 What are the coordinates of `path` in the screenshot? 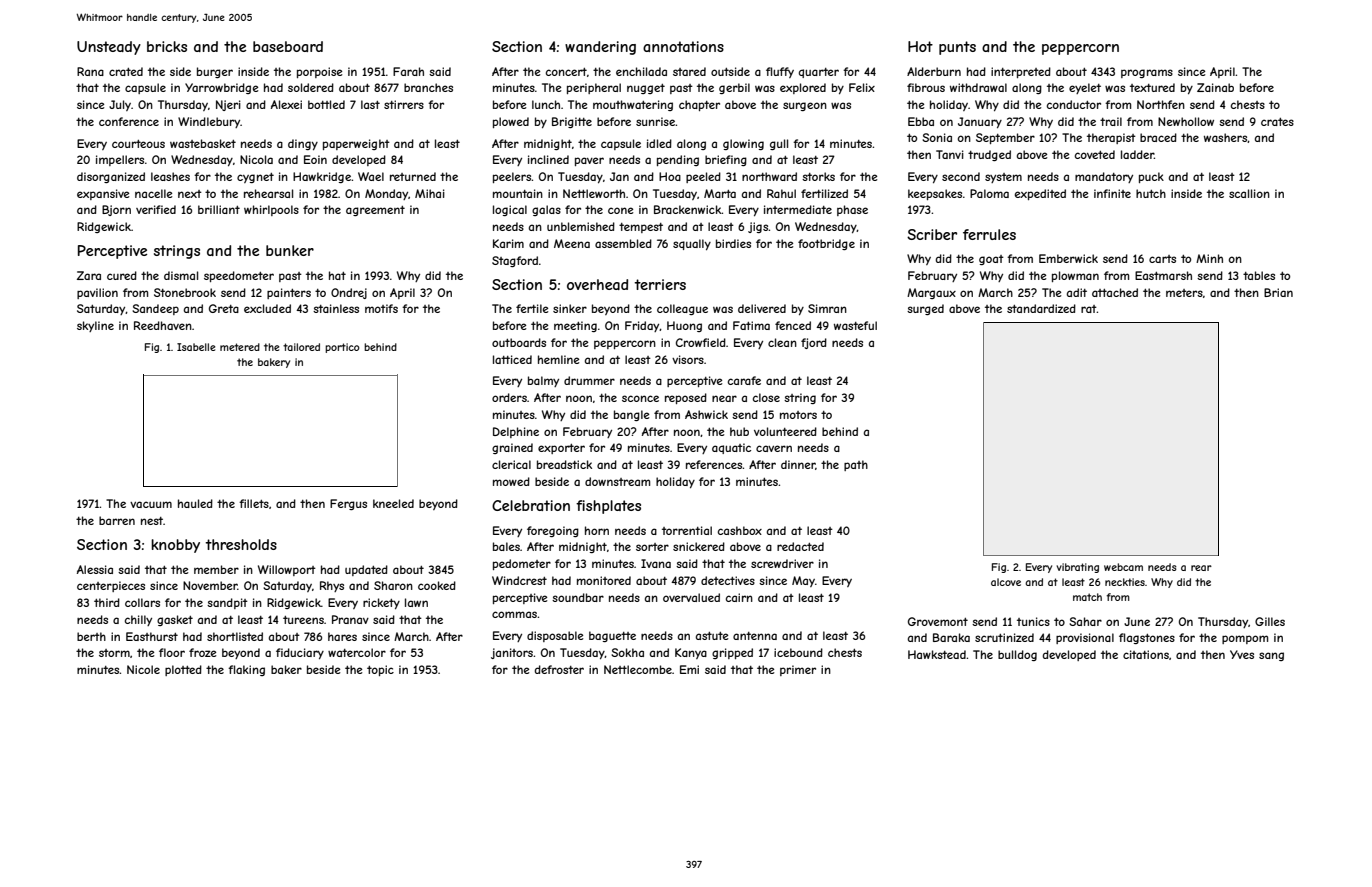 It's located at (856, 465).
